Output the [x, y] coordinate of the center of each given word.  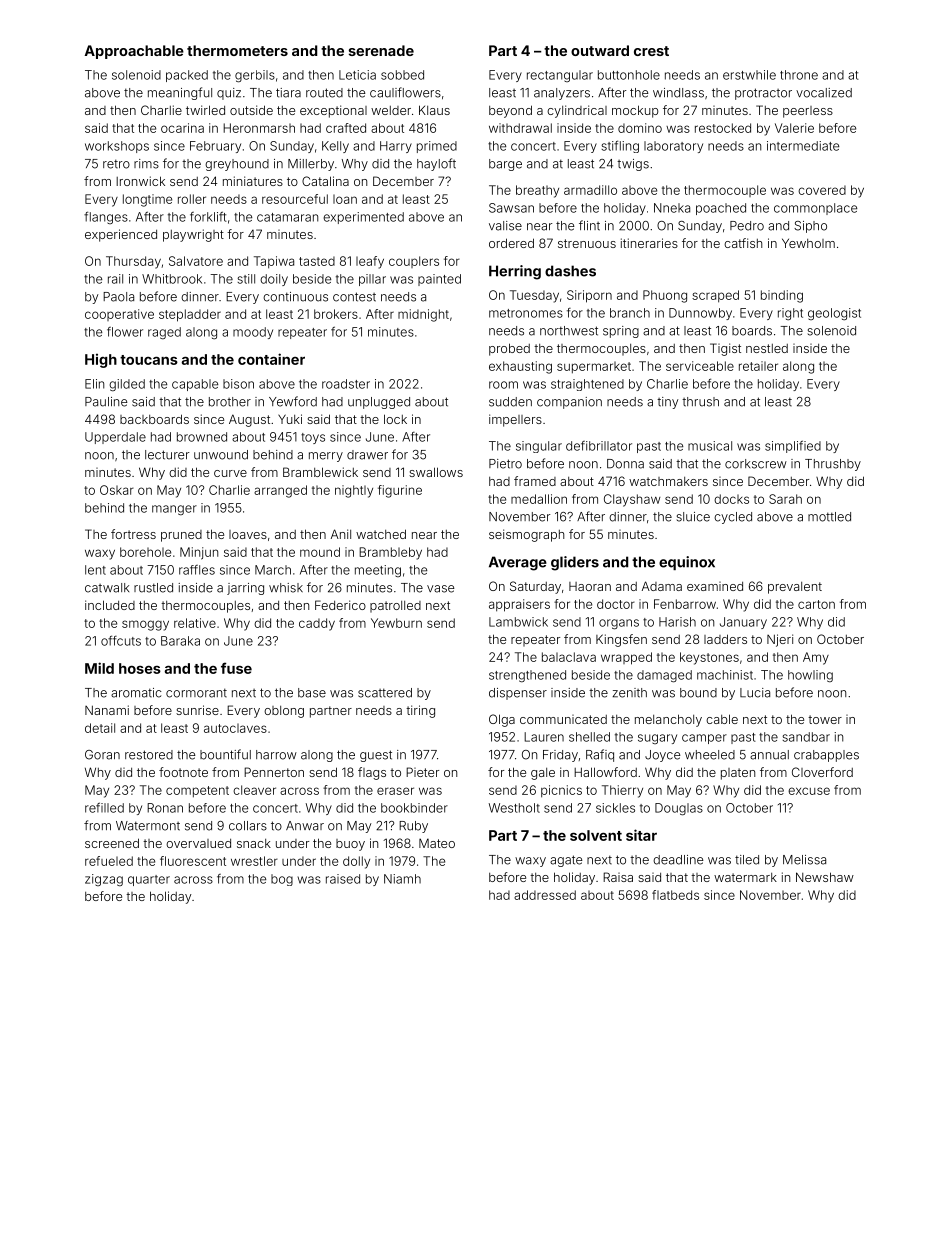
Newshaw [825, 877]
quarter [149, 880]
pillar [372, 280]
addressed [545, 895]
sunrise [197, 710]
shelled [589, 737]
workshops [117, 147]
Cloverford [822, 772]
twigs [633, 165]
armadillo [590, 190]
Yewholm [808, 243]
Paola [118, 297]
